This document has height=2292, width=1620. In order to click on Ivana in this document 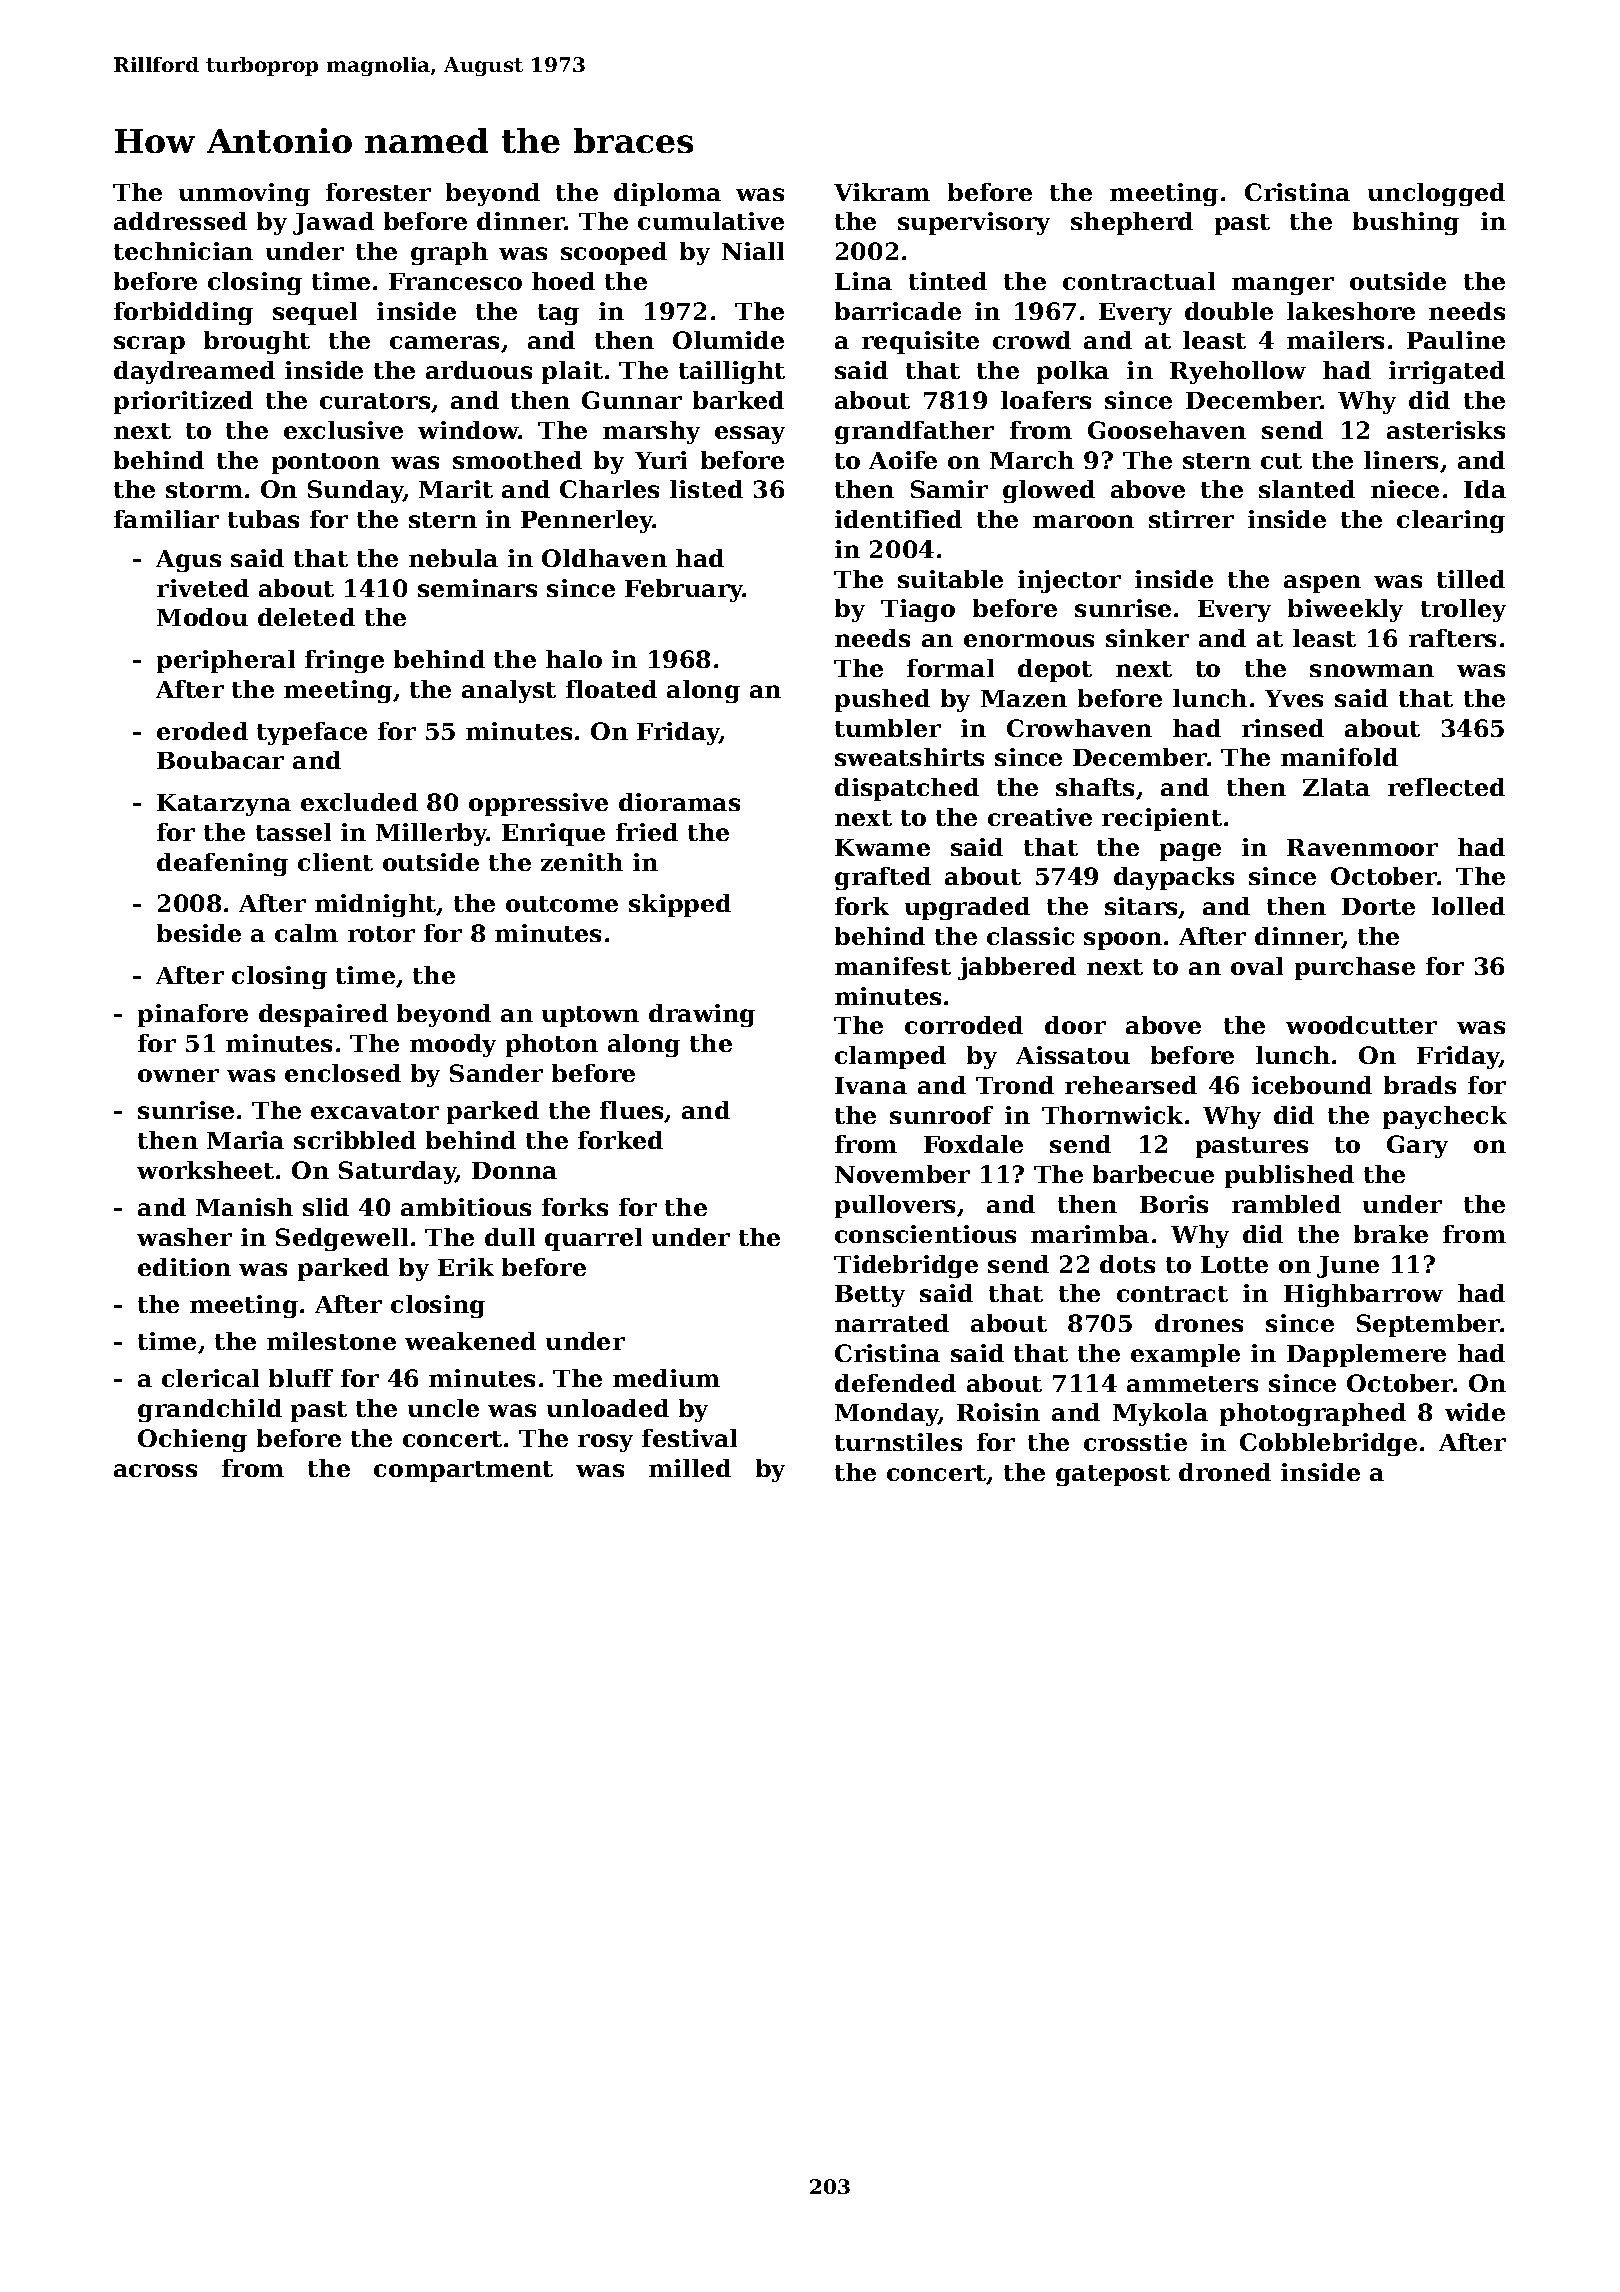, I will do `click(871, 1085)`.
